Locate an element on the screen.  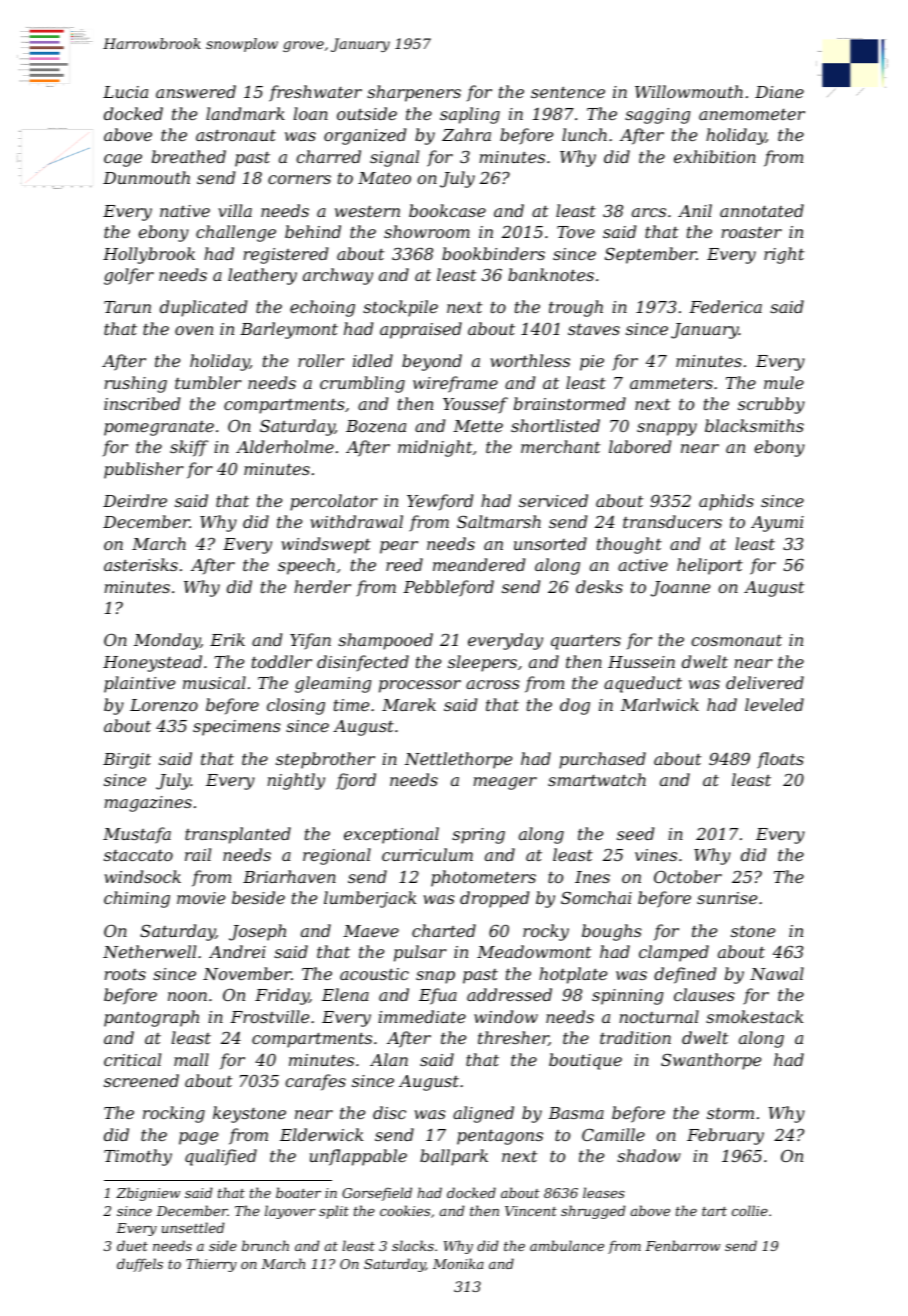
cage is located at coordinates (123, 160).
